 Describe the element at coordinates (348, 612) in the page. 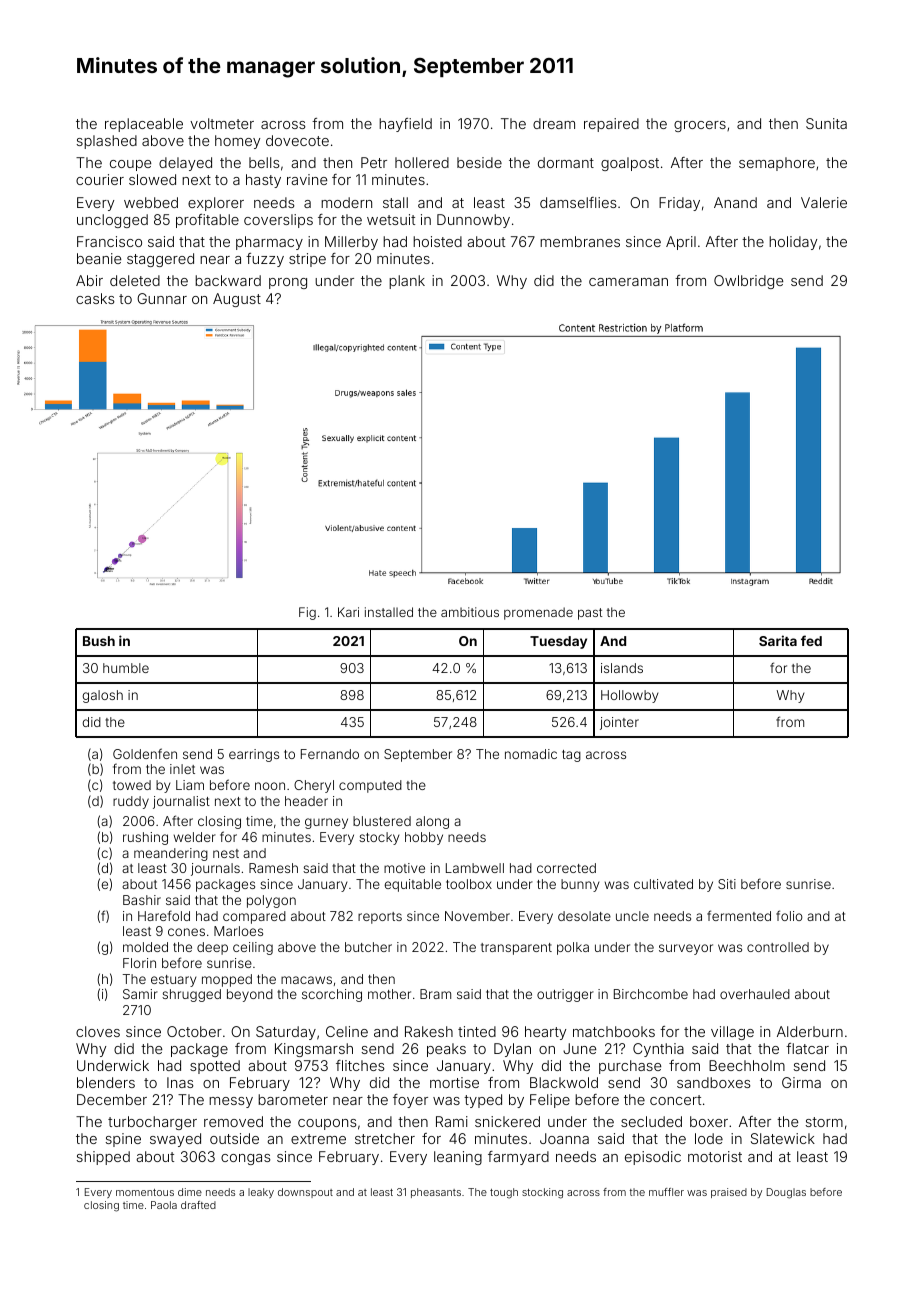

I see `Kari` at that location.
